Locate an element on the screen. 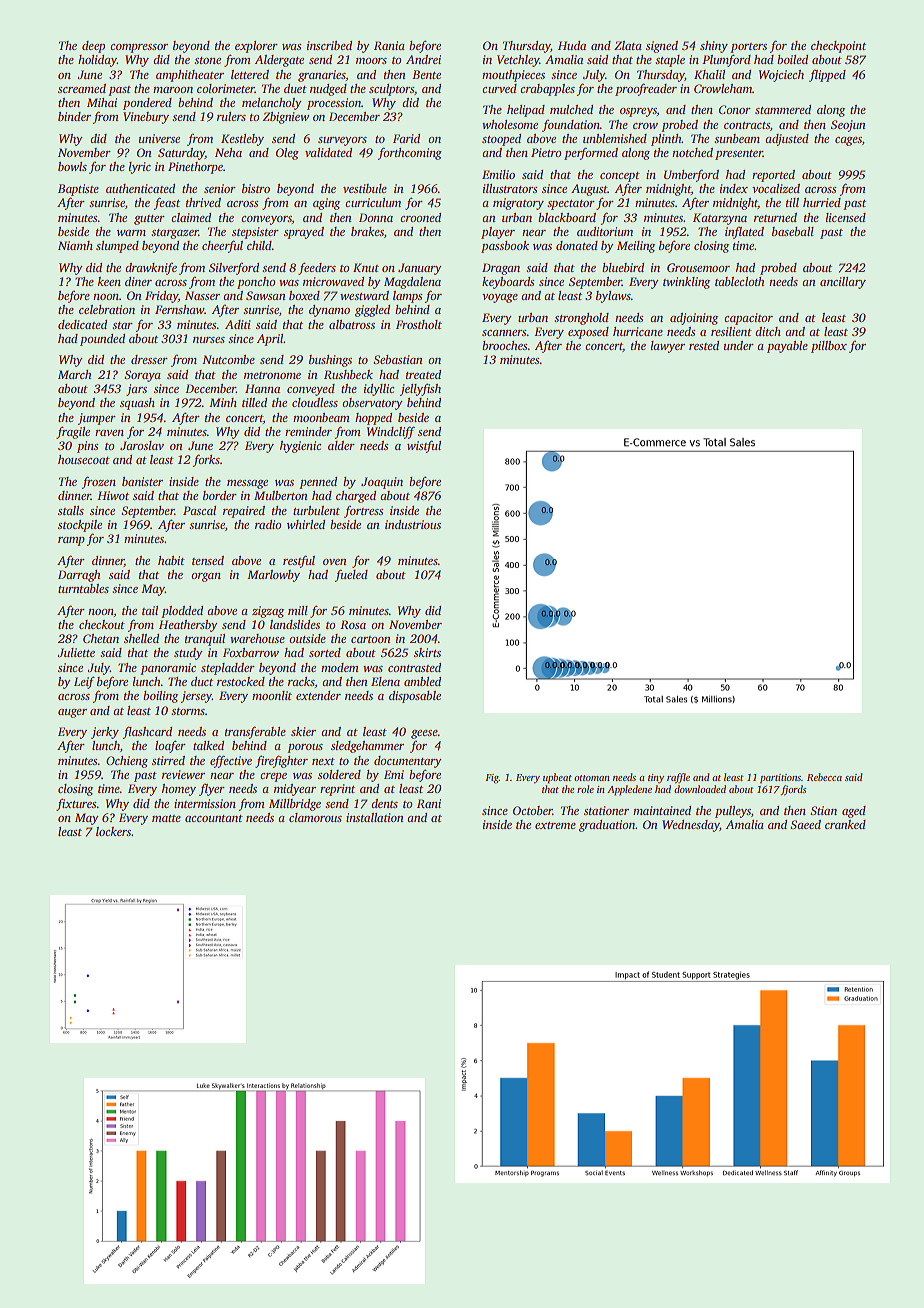  loafer is located at coordinates (170, 746).
